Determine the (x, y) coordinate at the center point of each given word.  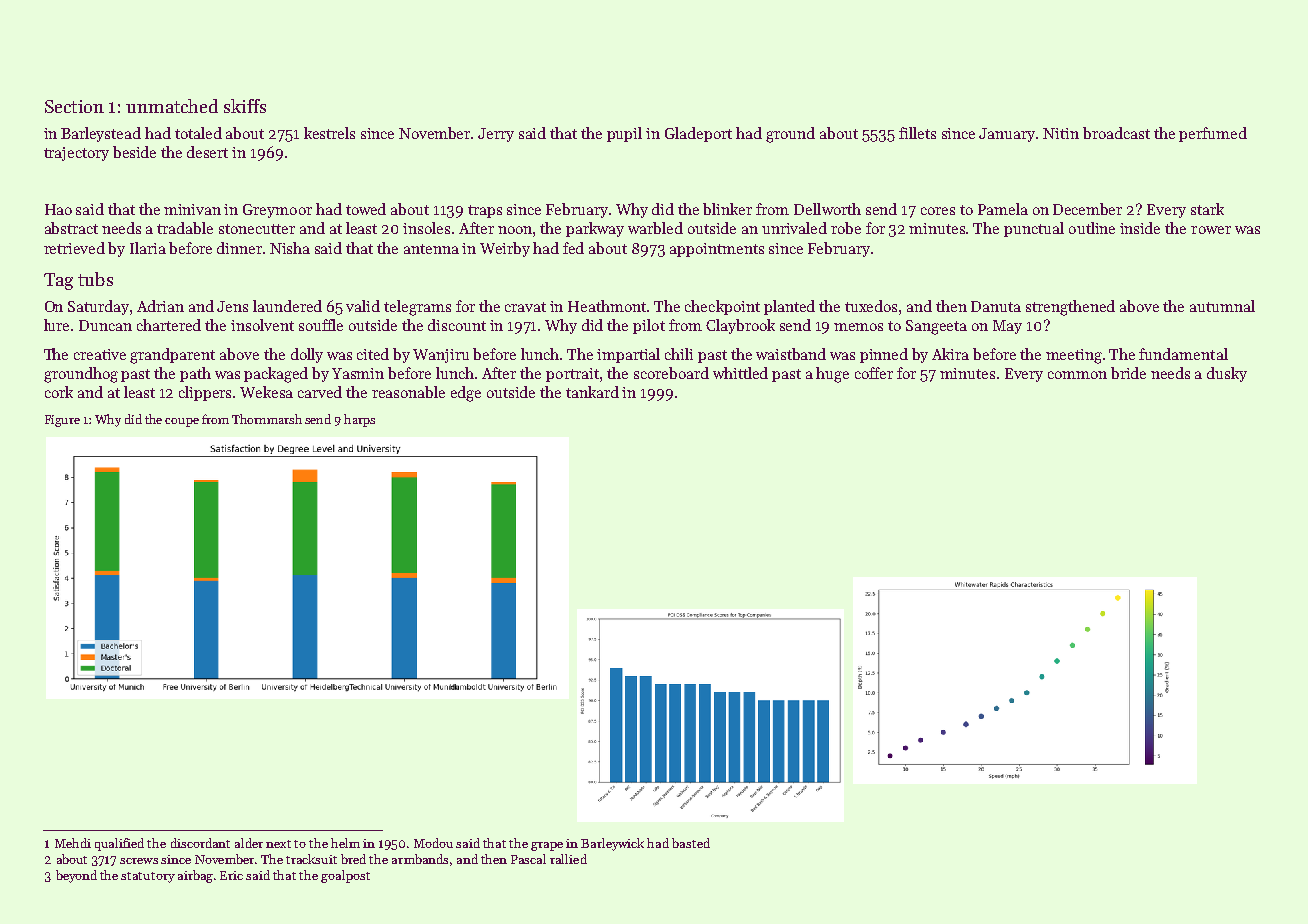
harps (359, 420)
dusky (1227, 374)
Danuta (996, 306)
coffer (874, 373)
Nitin (1061, 133)
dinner (239, 248)
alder (249, 843)
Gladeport (698, 134)
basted (691, 843)
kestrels (329, 133)
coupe (182, 422)
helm (345, 843)
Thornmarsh (267, 419)
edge (466, 394)
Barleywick (612, 844)
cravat (525, 307)
